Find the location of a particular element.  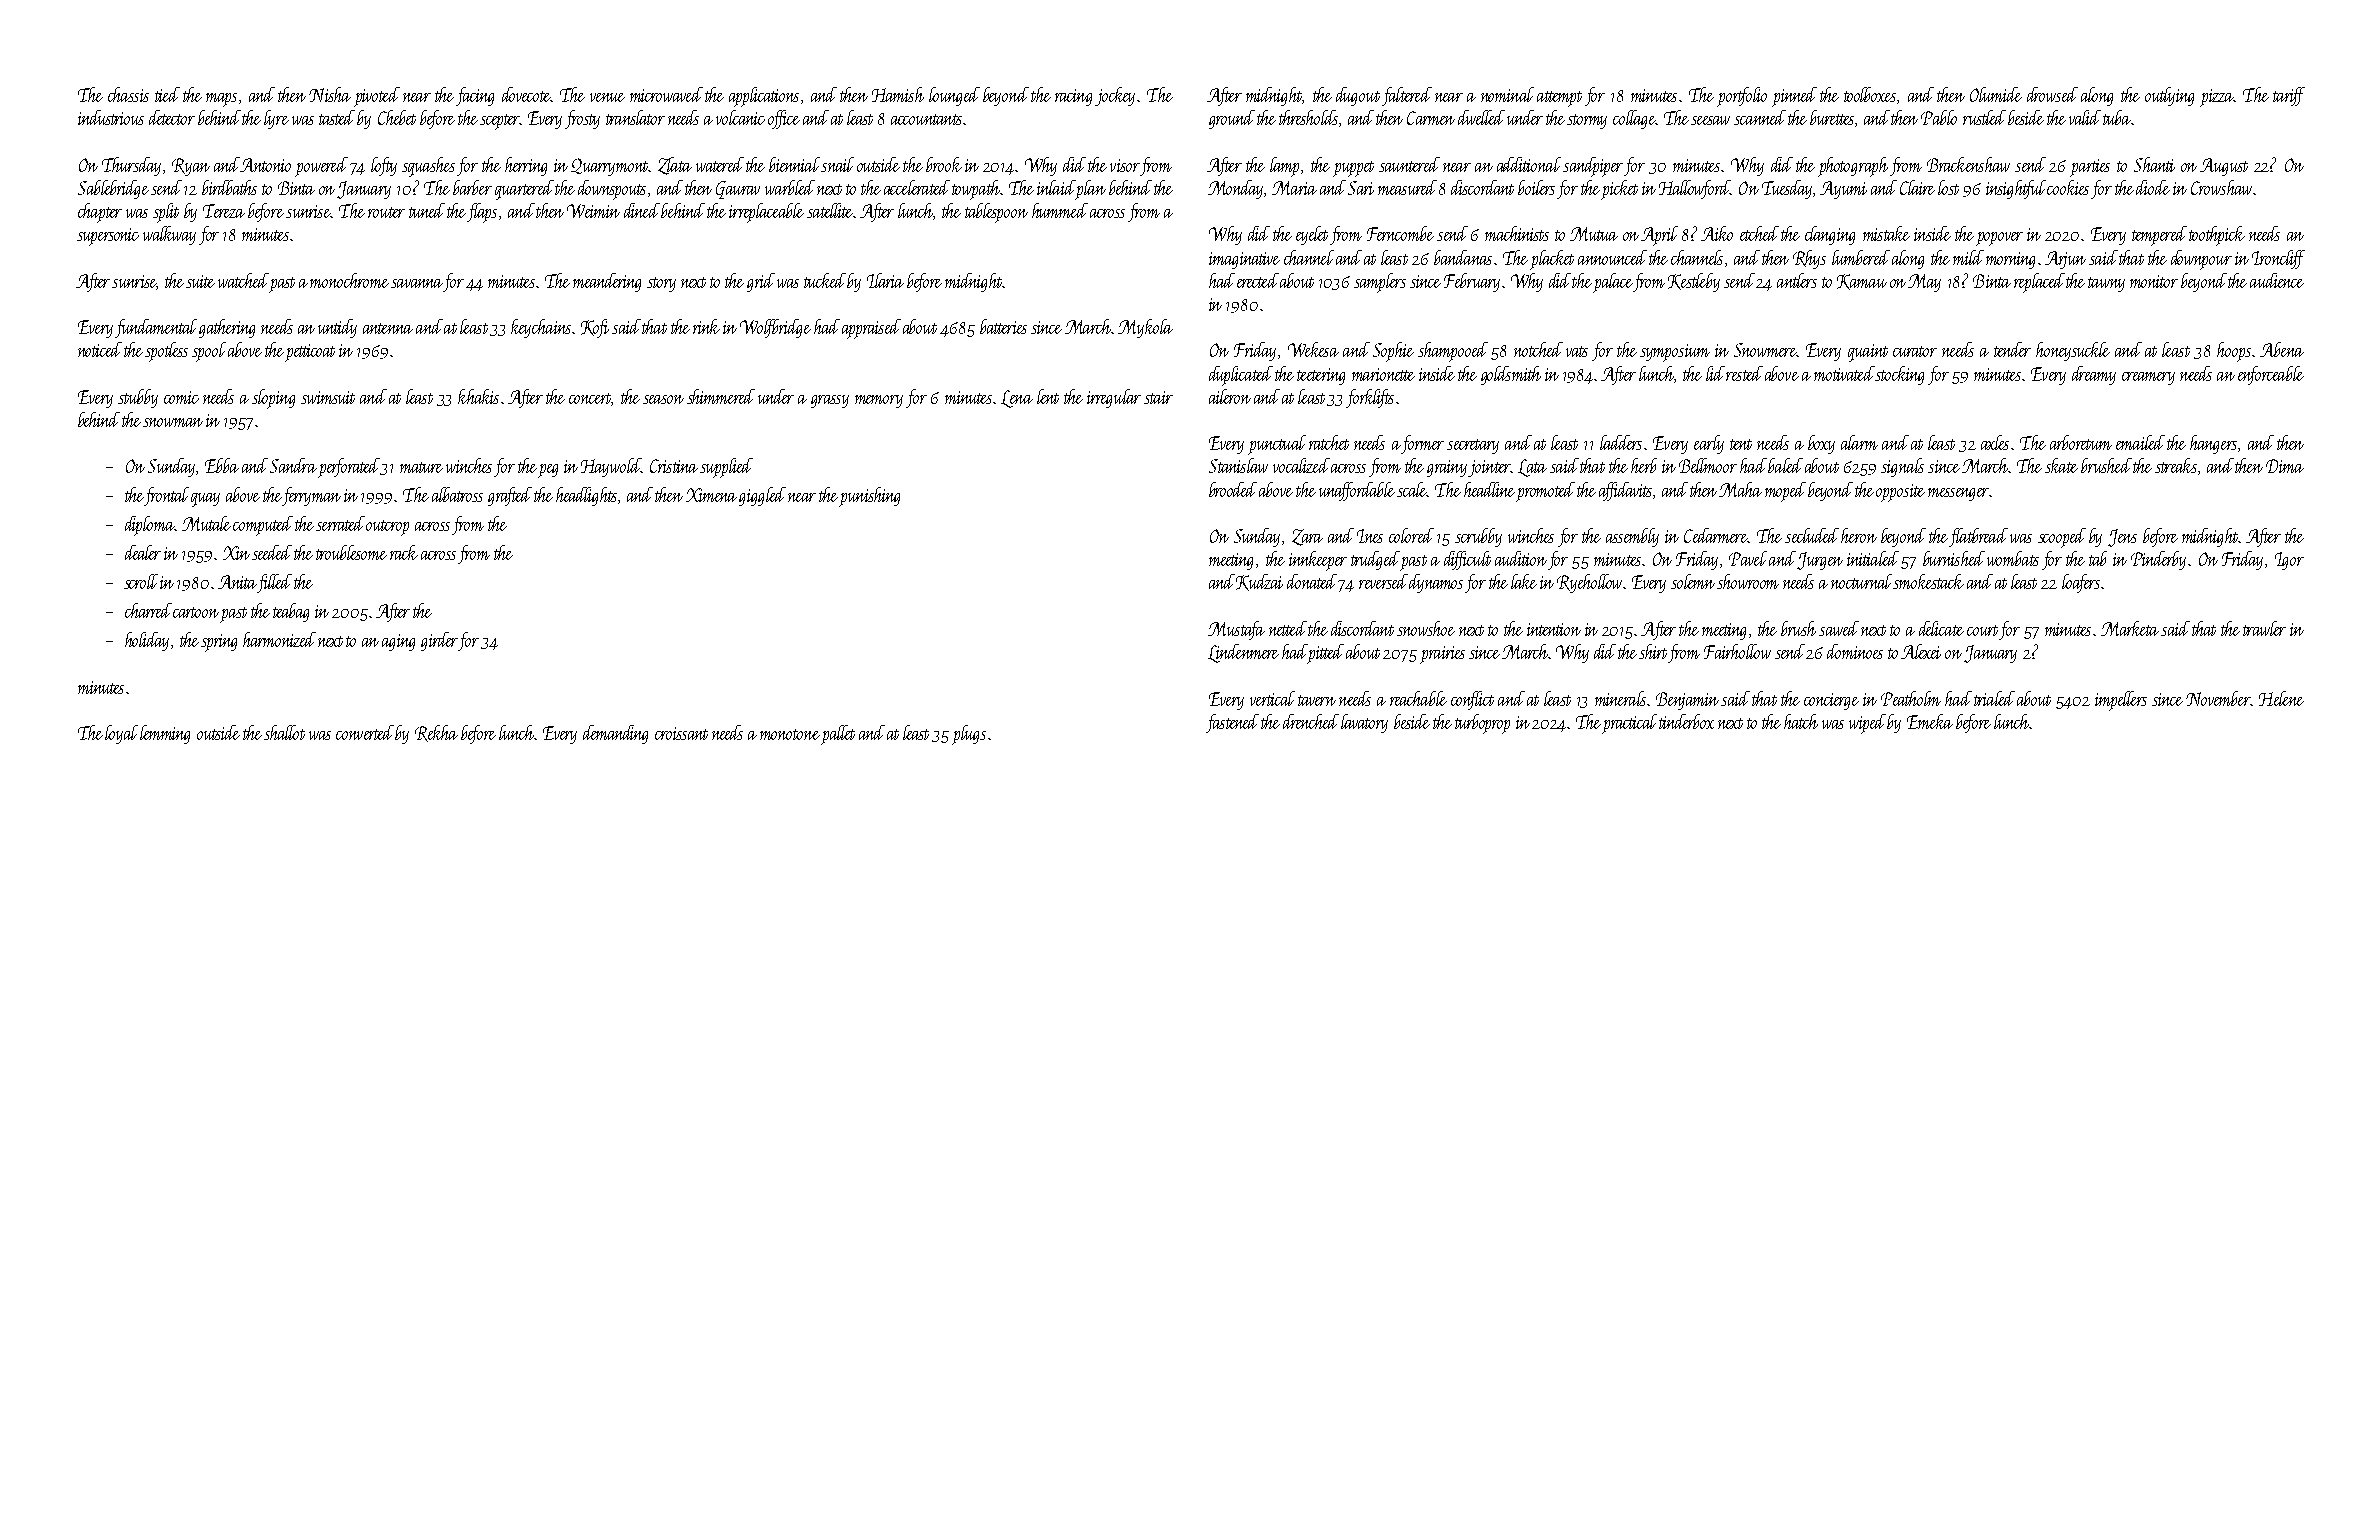

Haywold is located at coordinates (611, 467).
